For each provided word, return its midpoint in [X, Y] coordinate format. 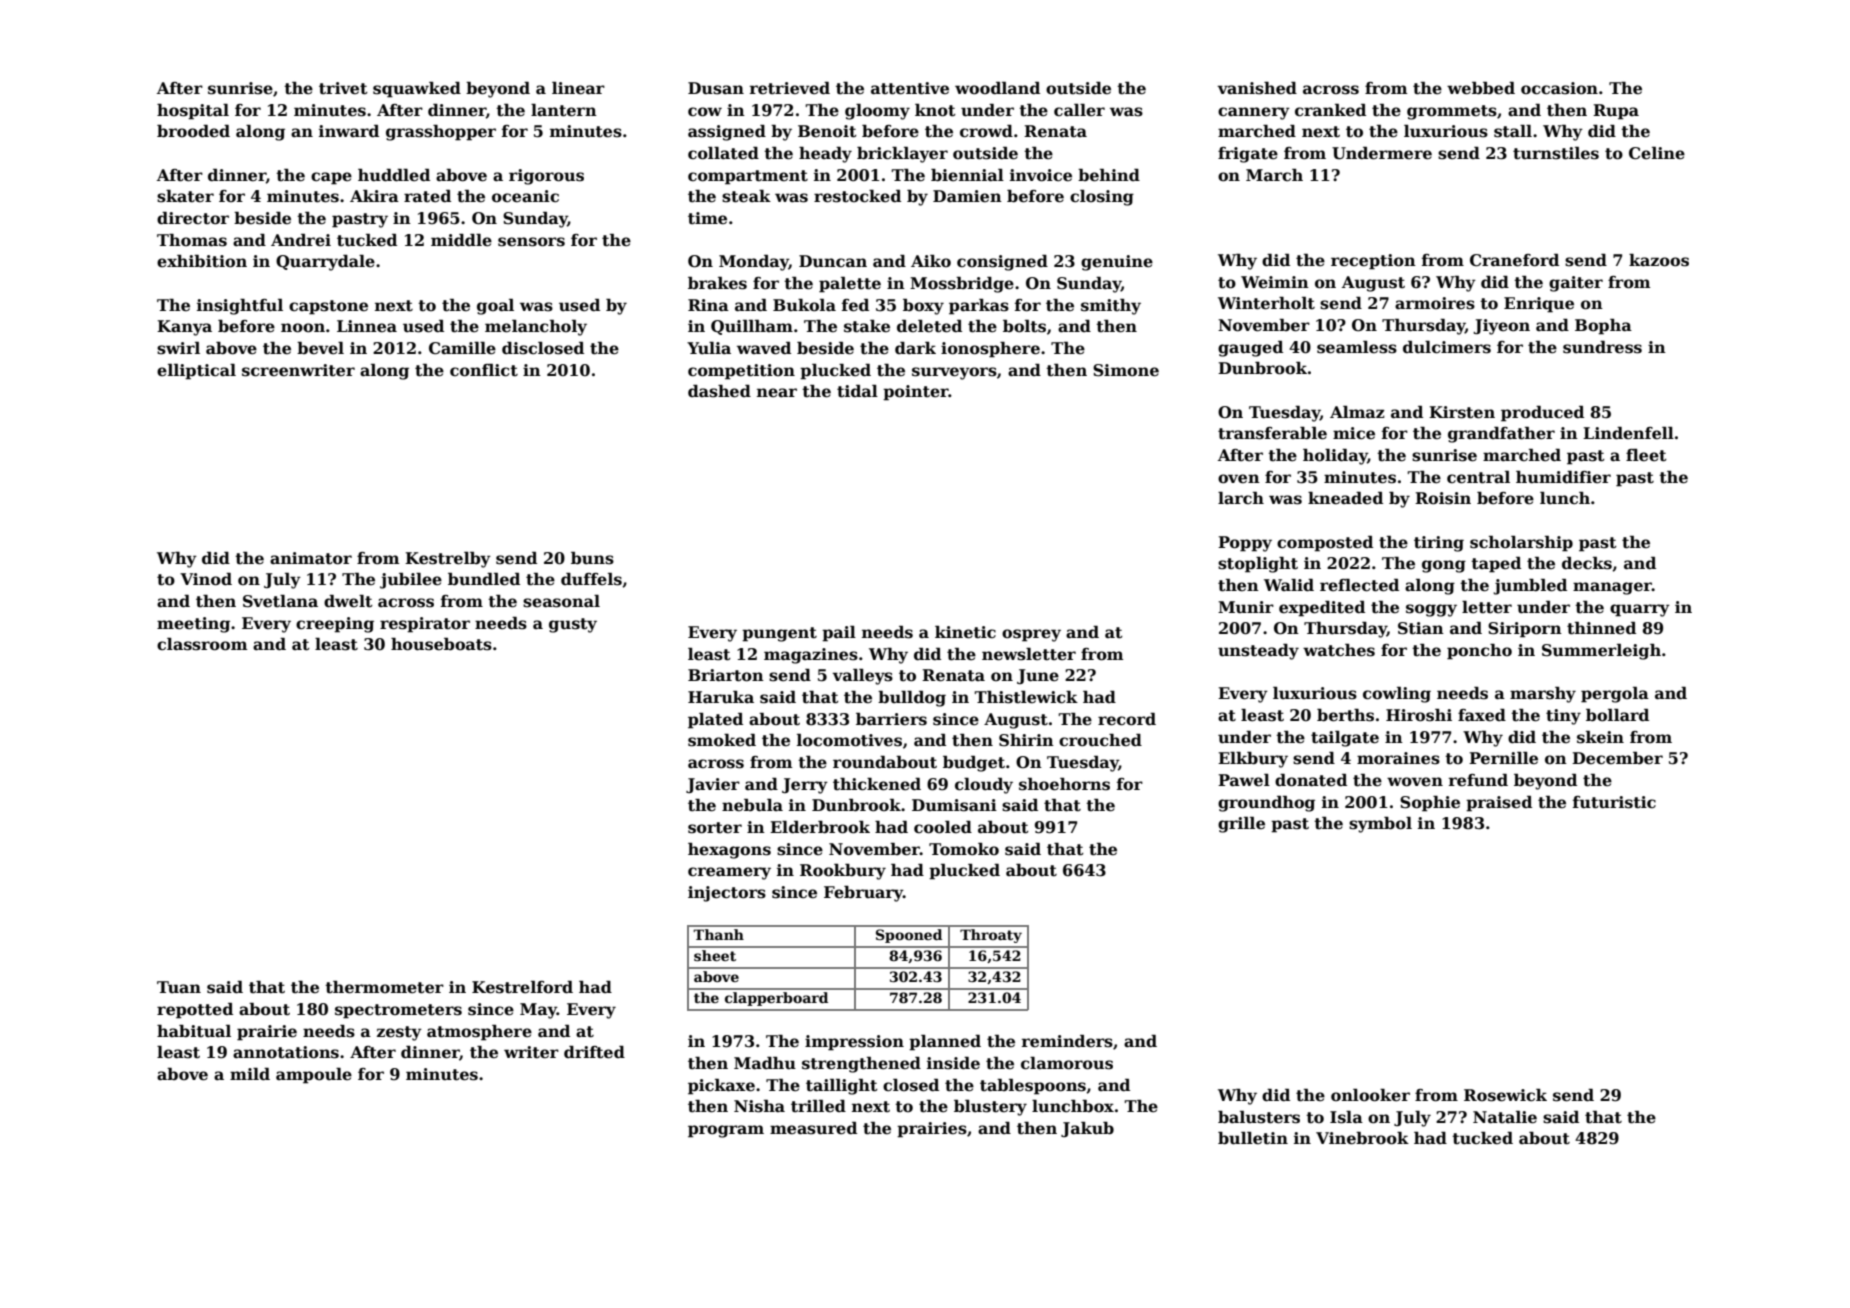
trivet [343, 88]
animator [311, 558]
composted [1325, 544]
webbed [1481, 88]
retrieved [790, 88]
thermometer [384, 987]
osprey [1031, 635]
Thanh [718, 934]
